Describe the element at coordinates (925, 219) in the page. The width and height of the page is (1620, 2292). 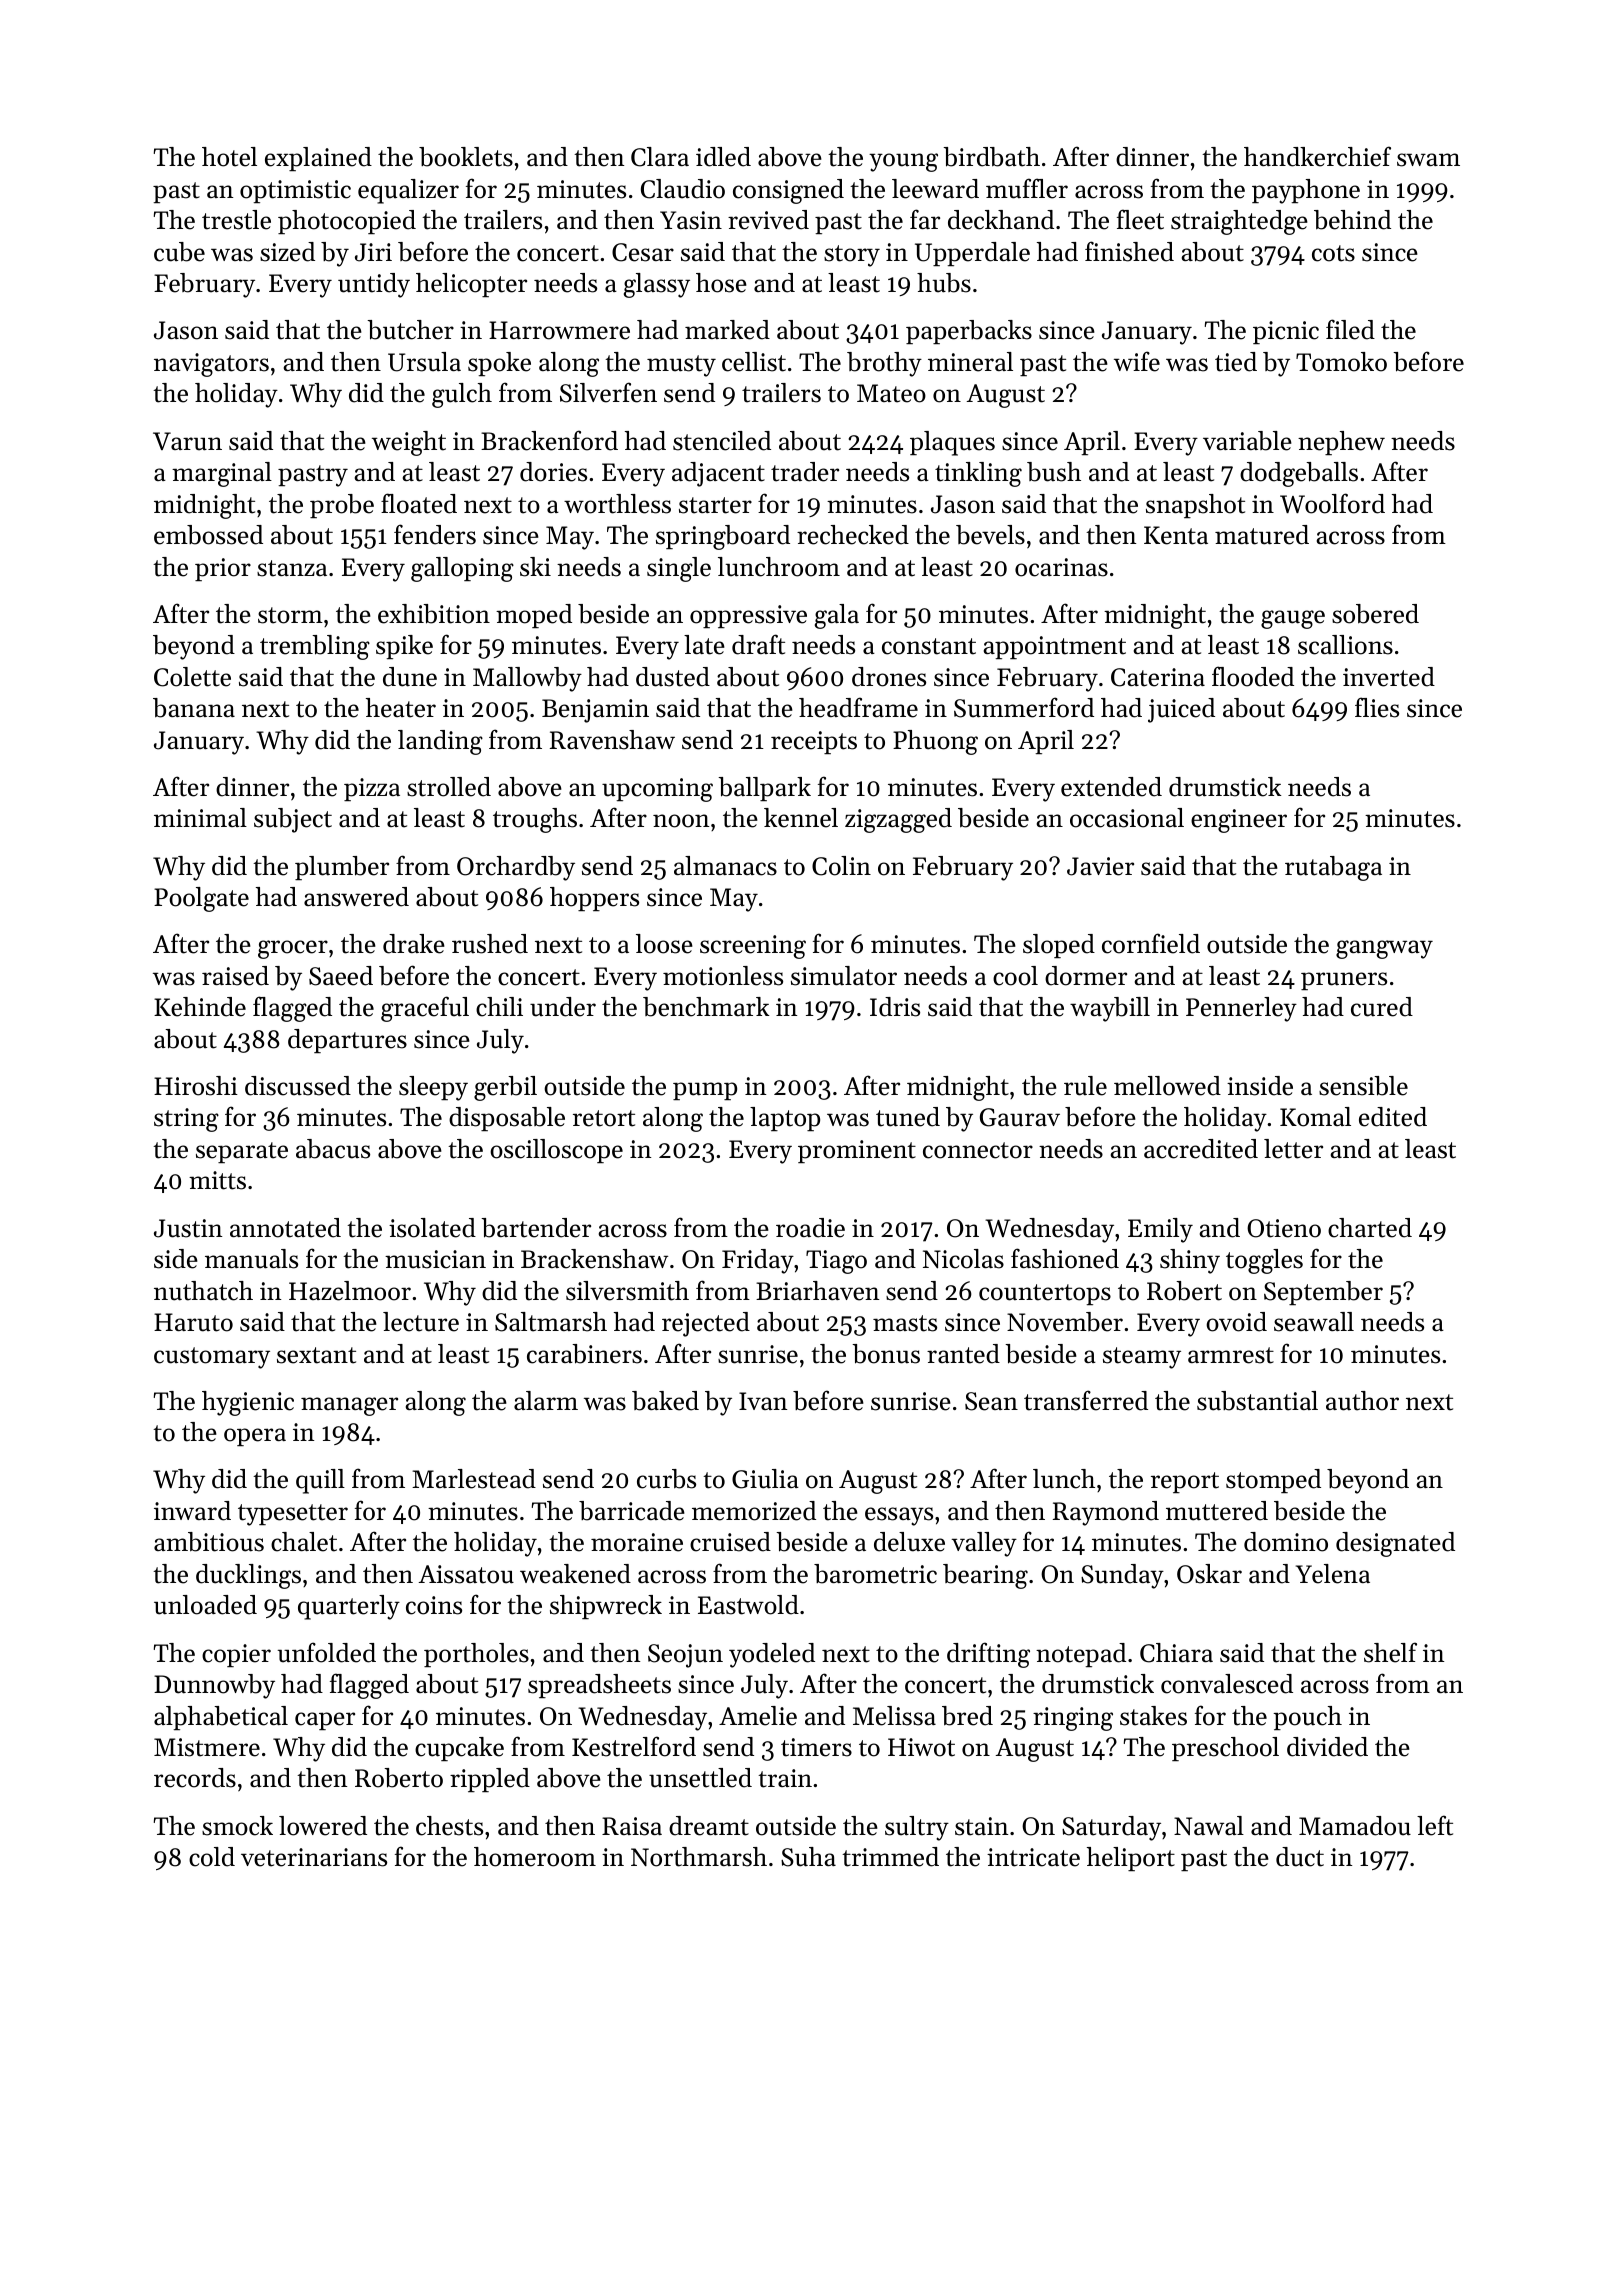
I see `far` at that location.
